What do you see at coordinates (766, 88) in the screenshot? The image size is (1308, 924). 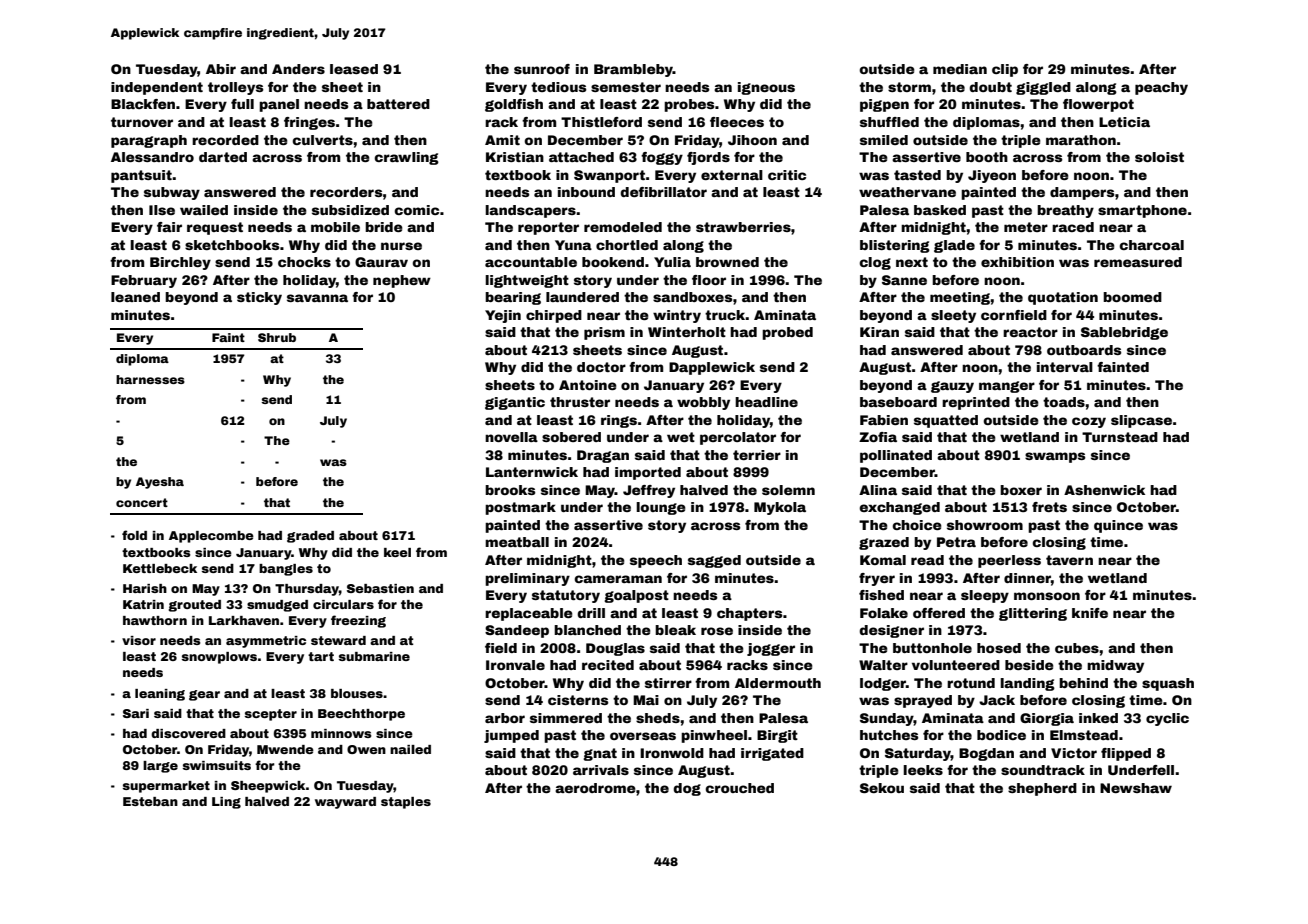 I see `igneous` at bounding box center [766, 88].
